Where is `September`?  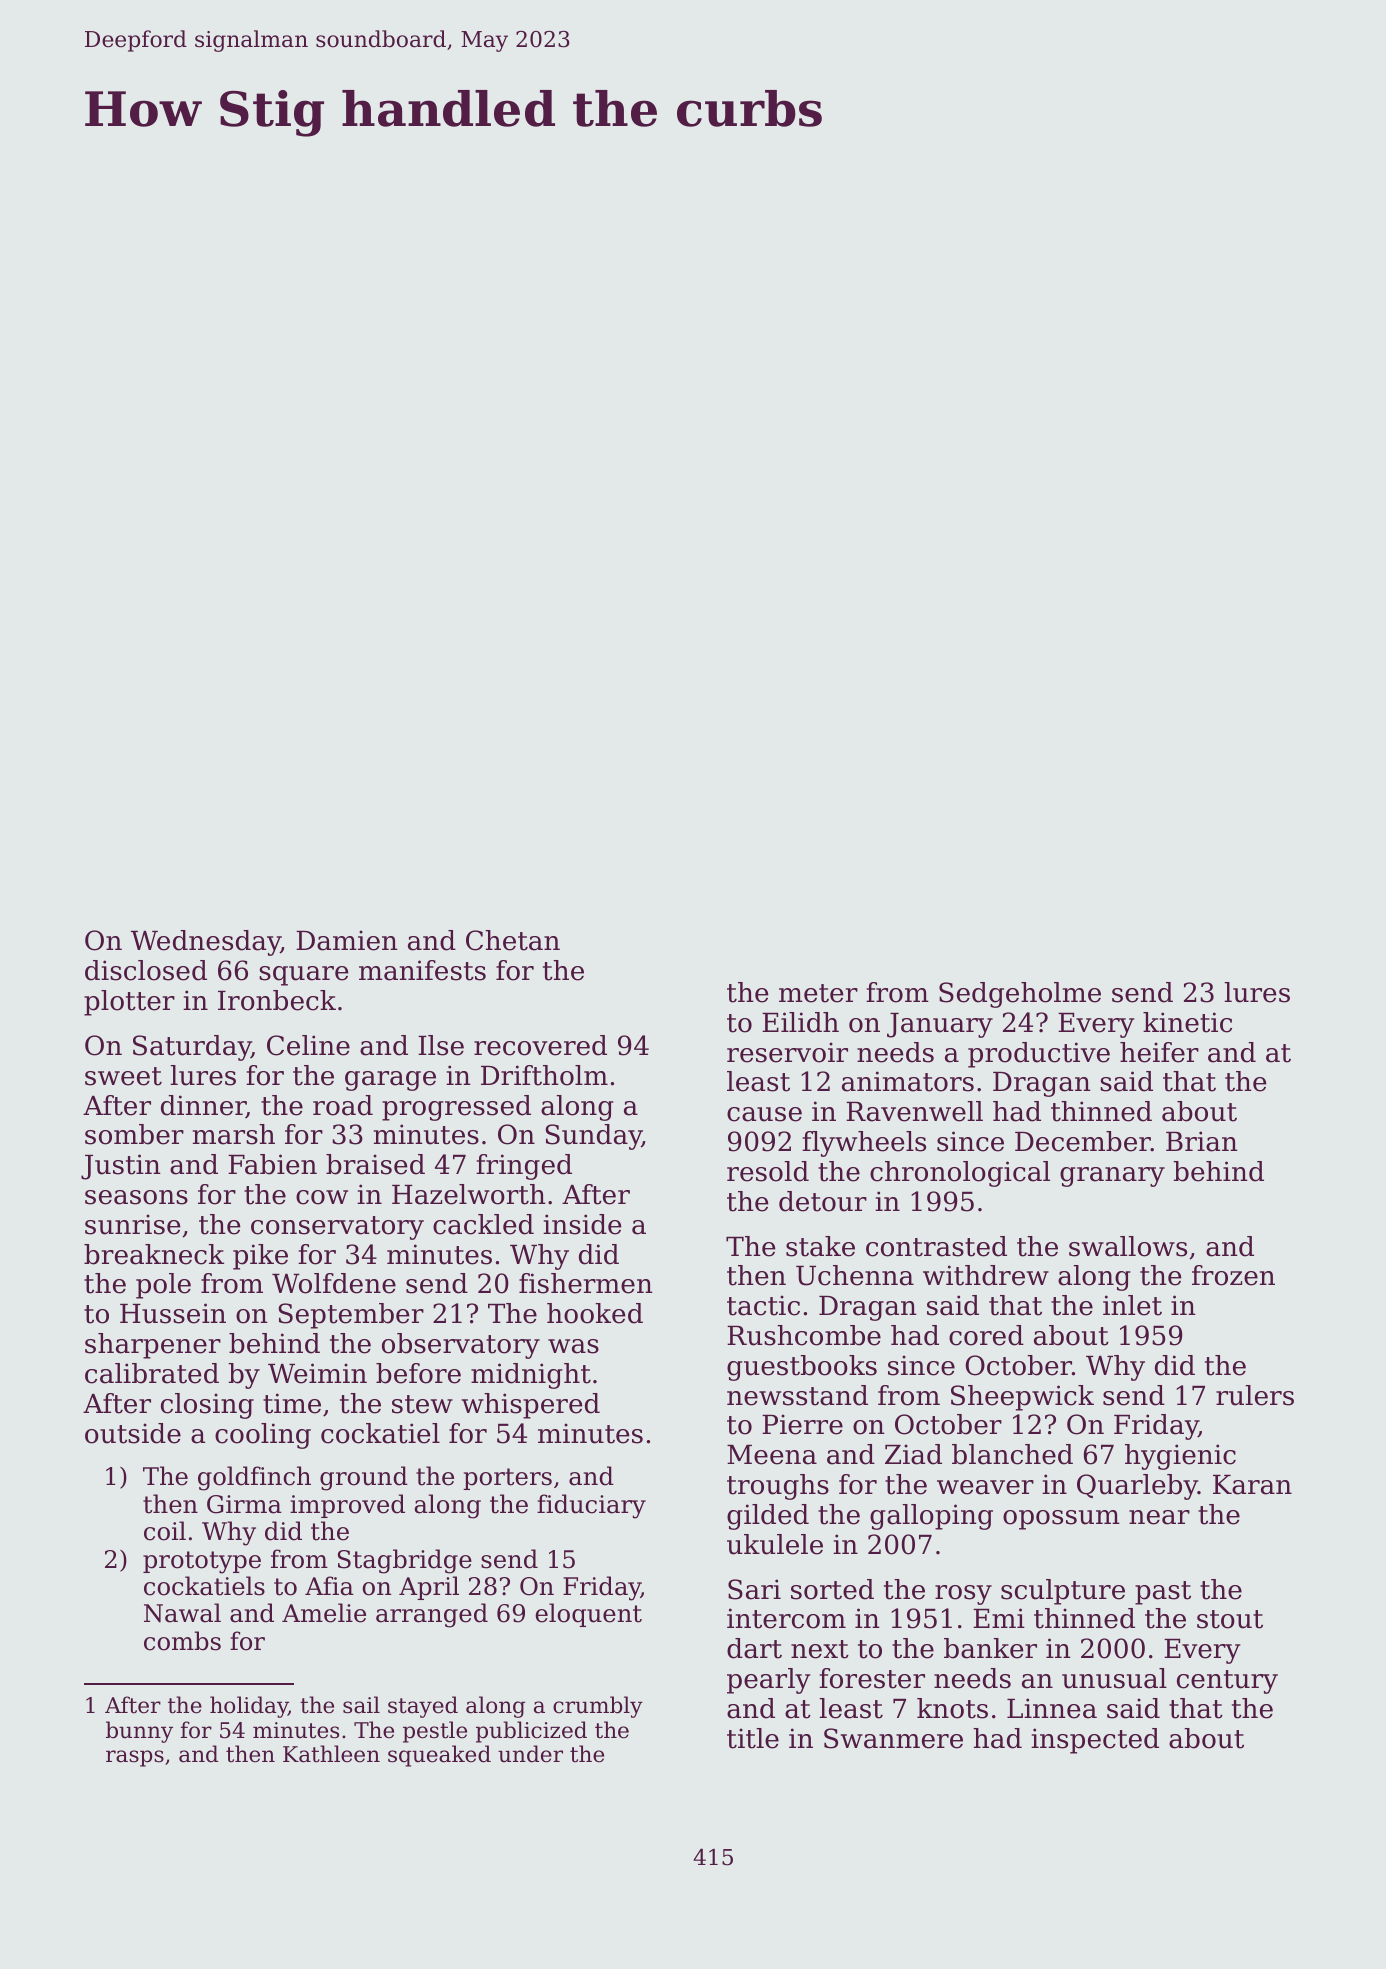 September is located at coordinates (351, 1316).
